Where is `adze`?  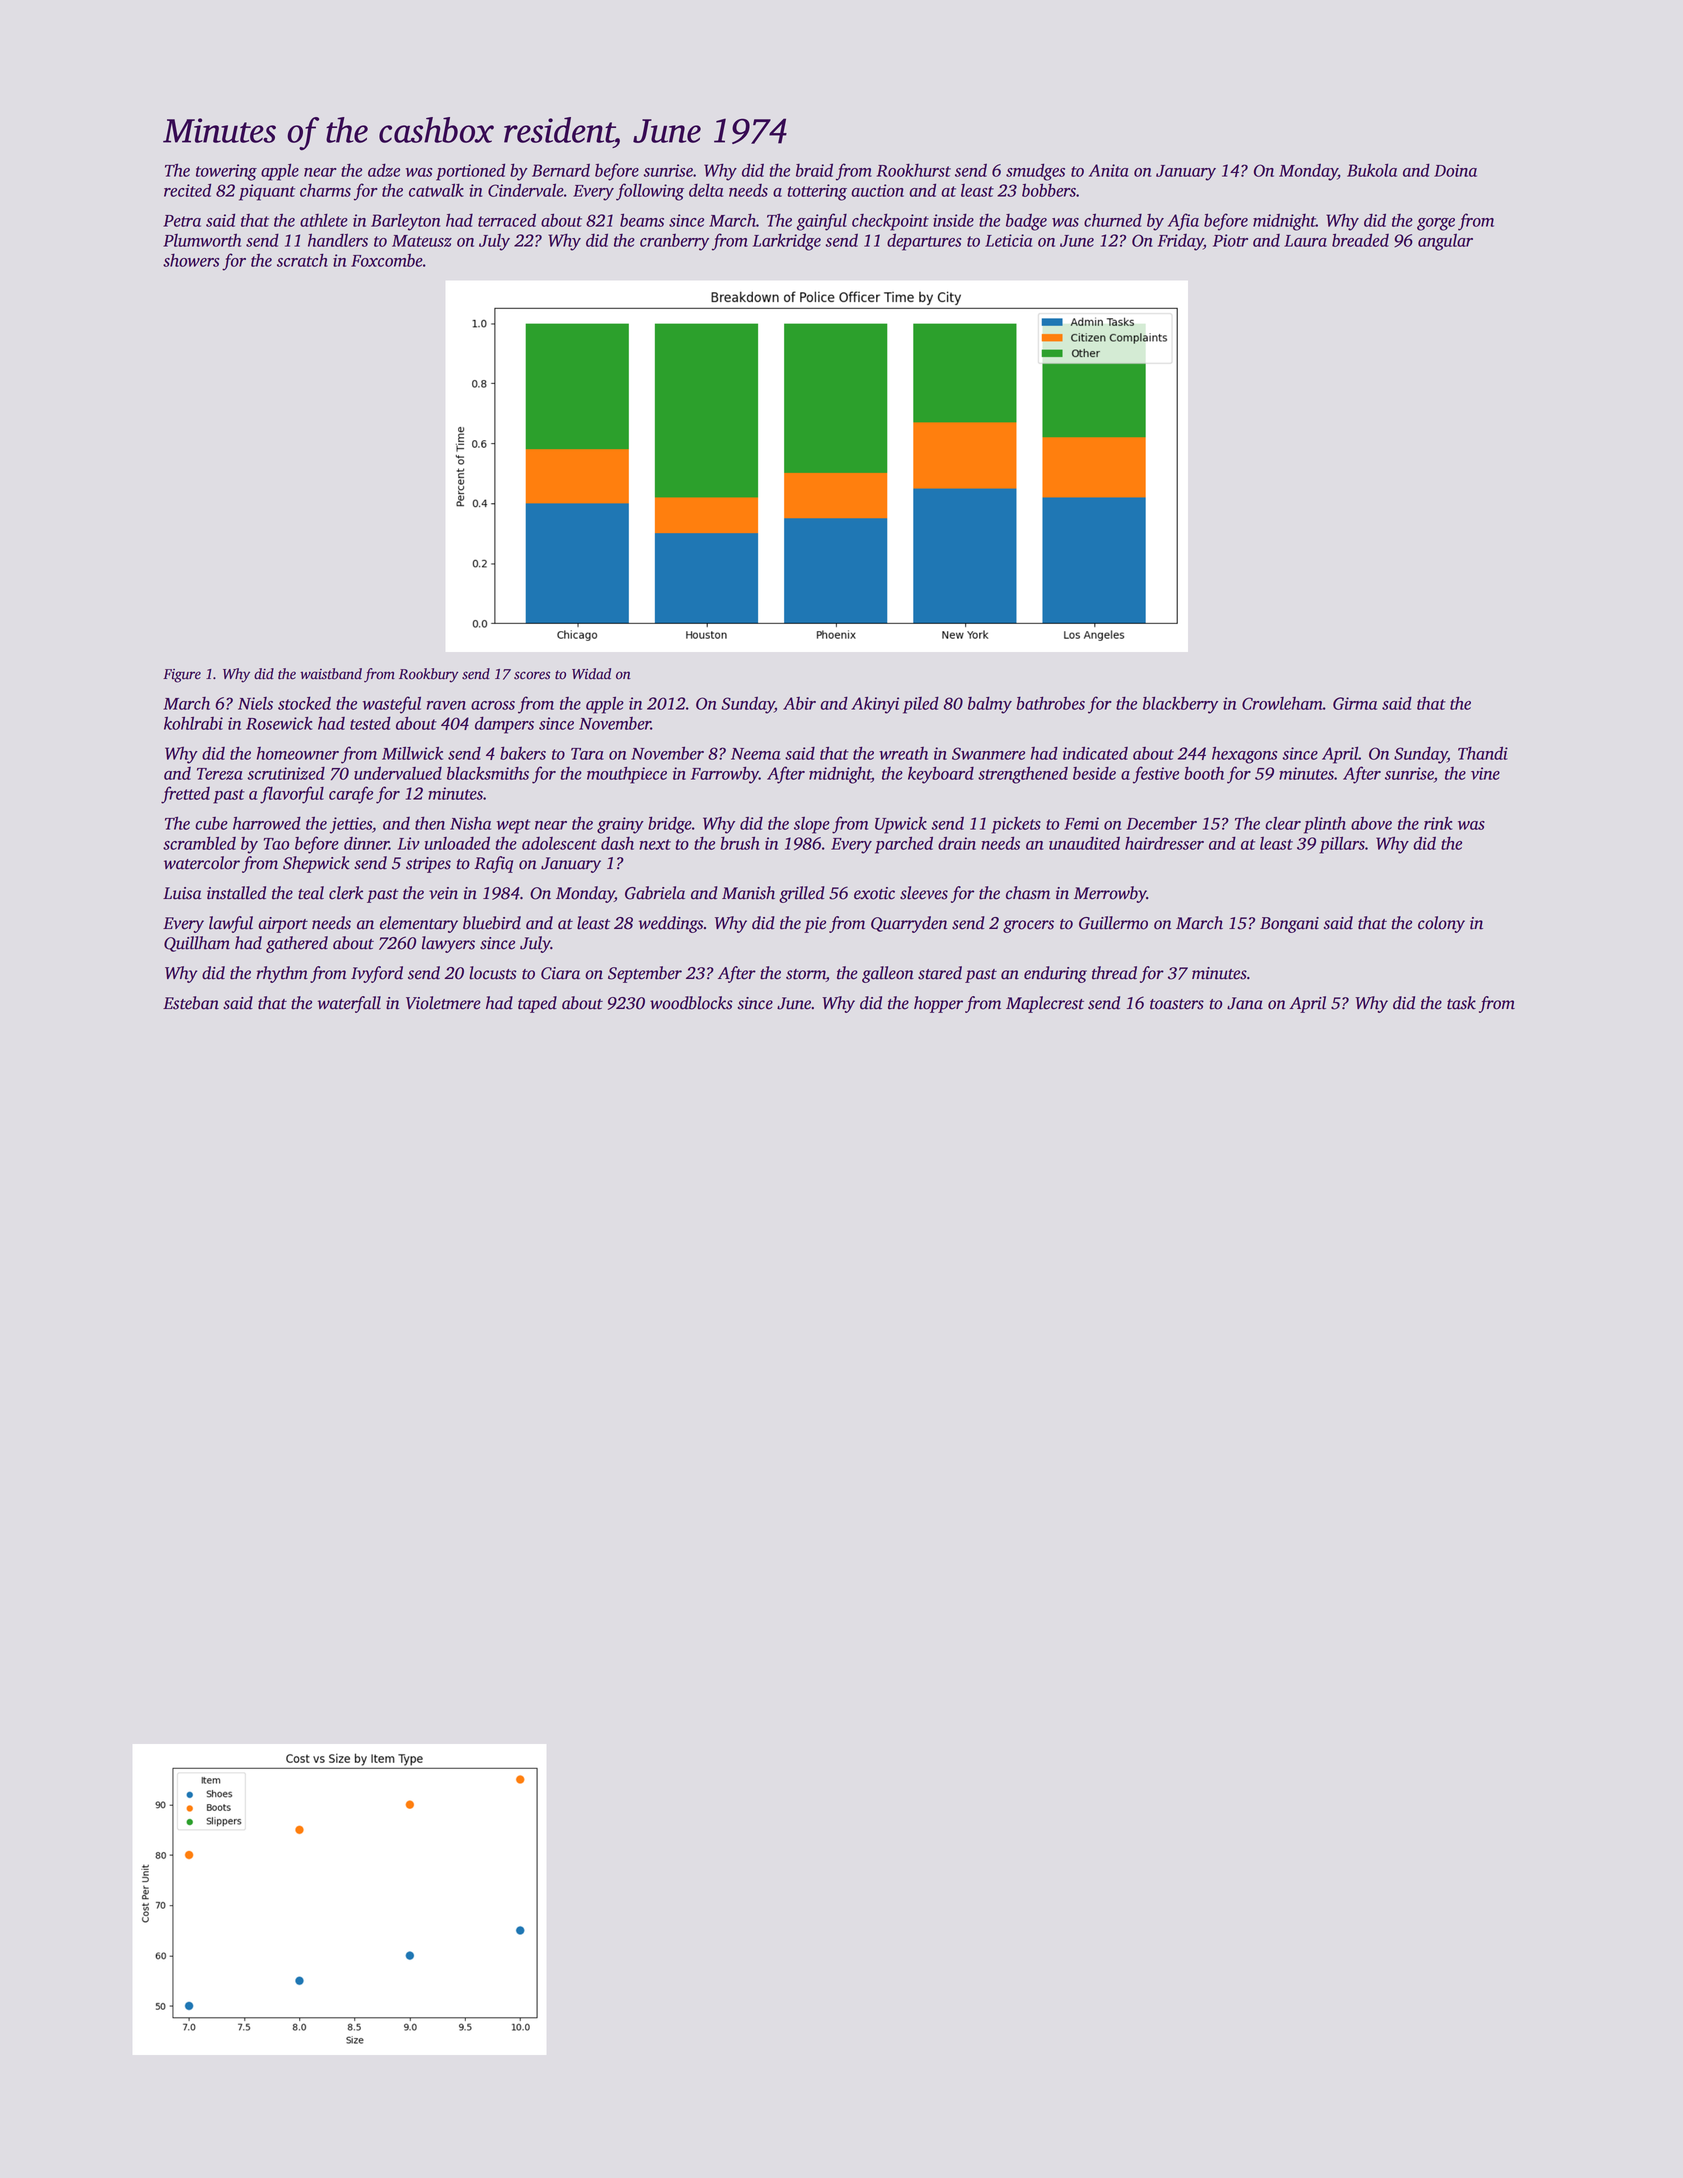 adze is located at coordinates (384, 170).
